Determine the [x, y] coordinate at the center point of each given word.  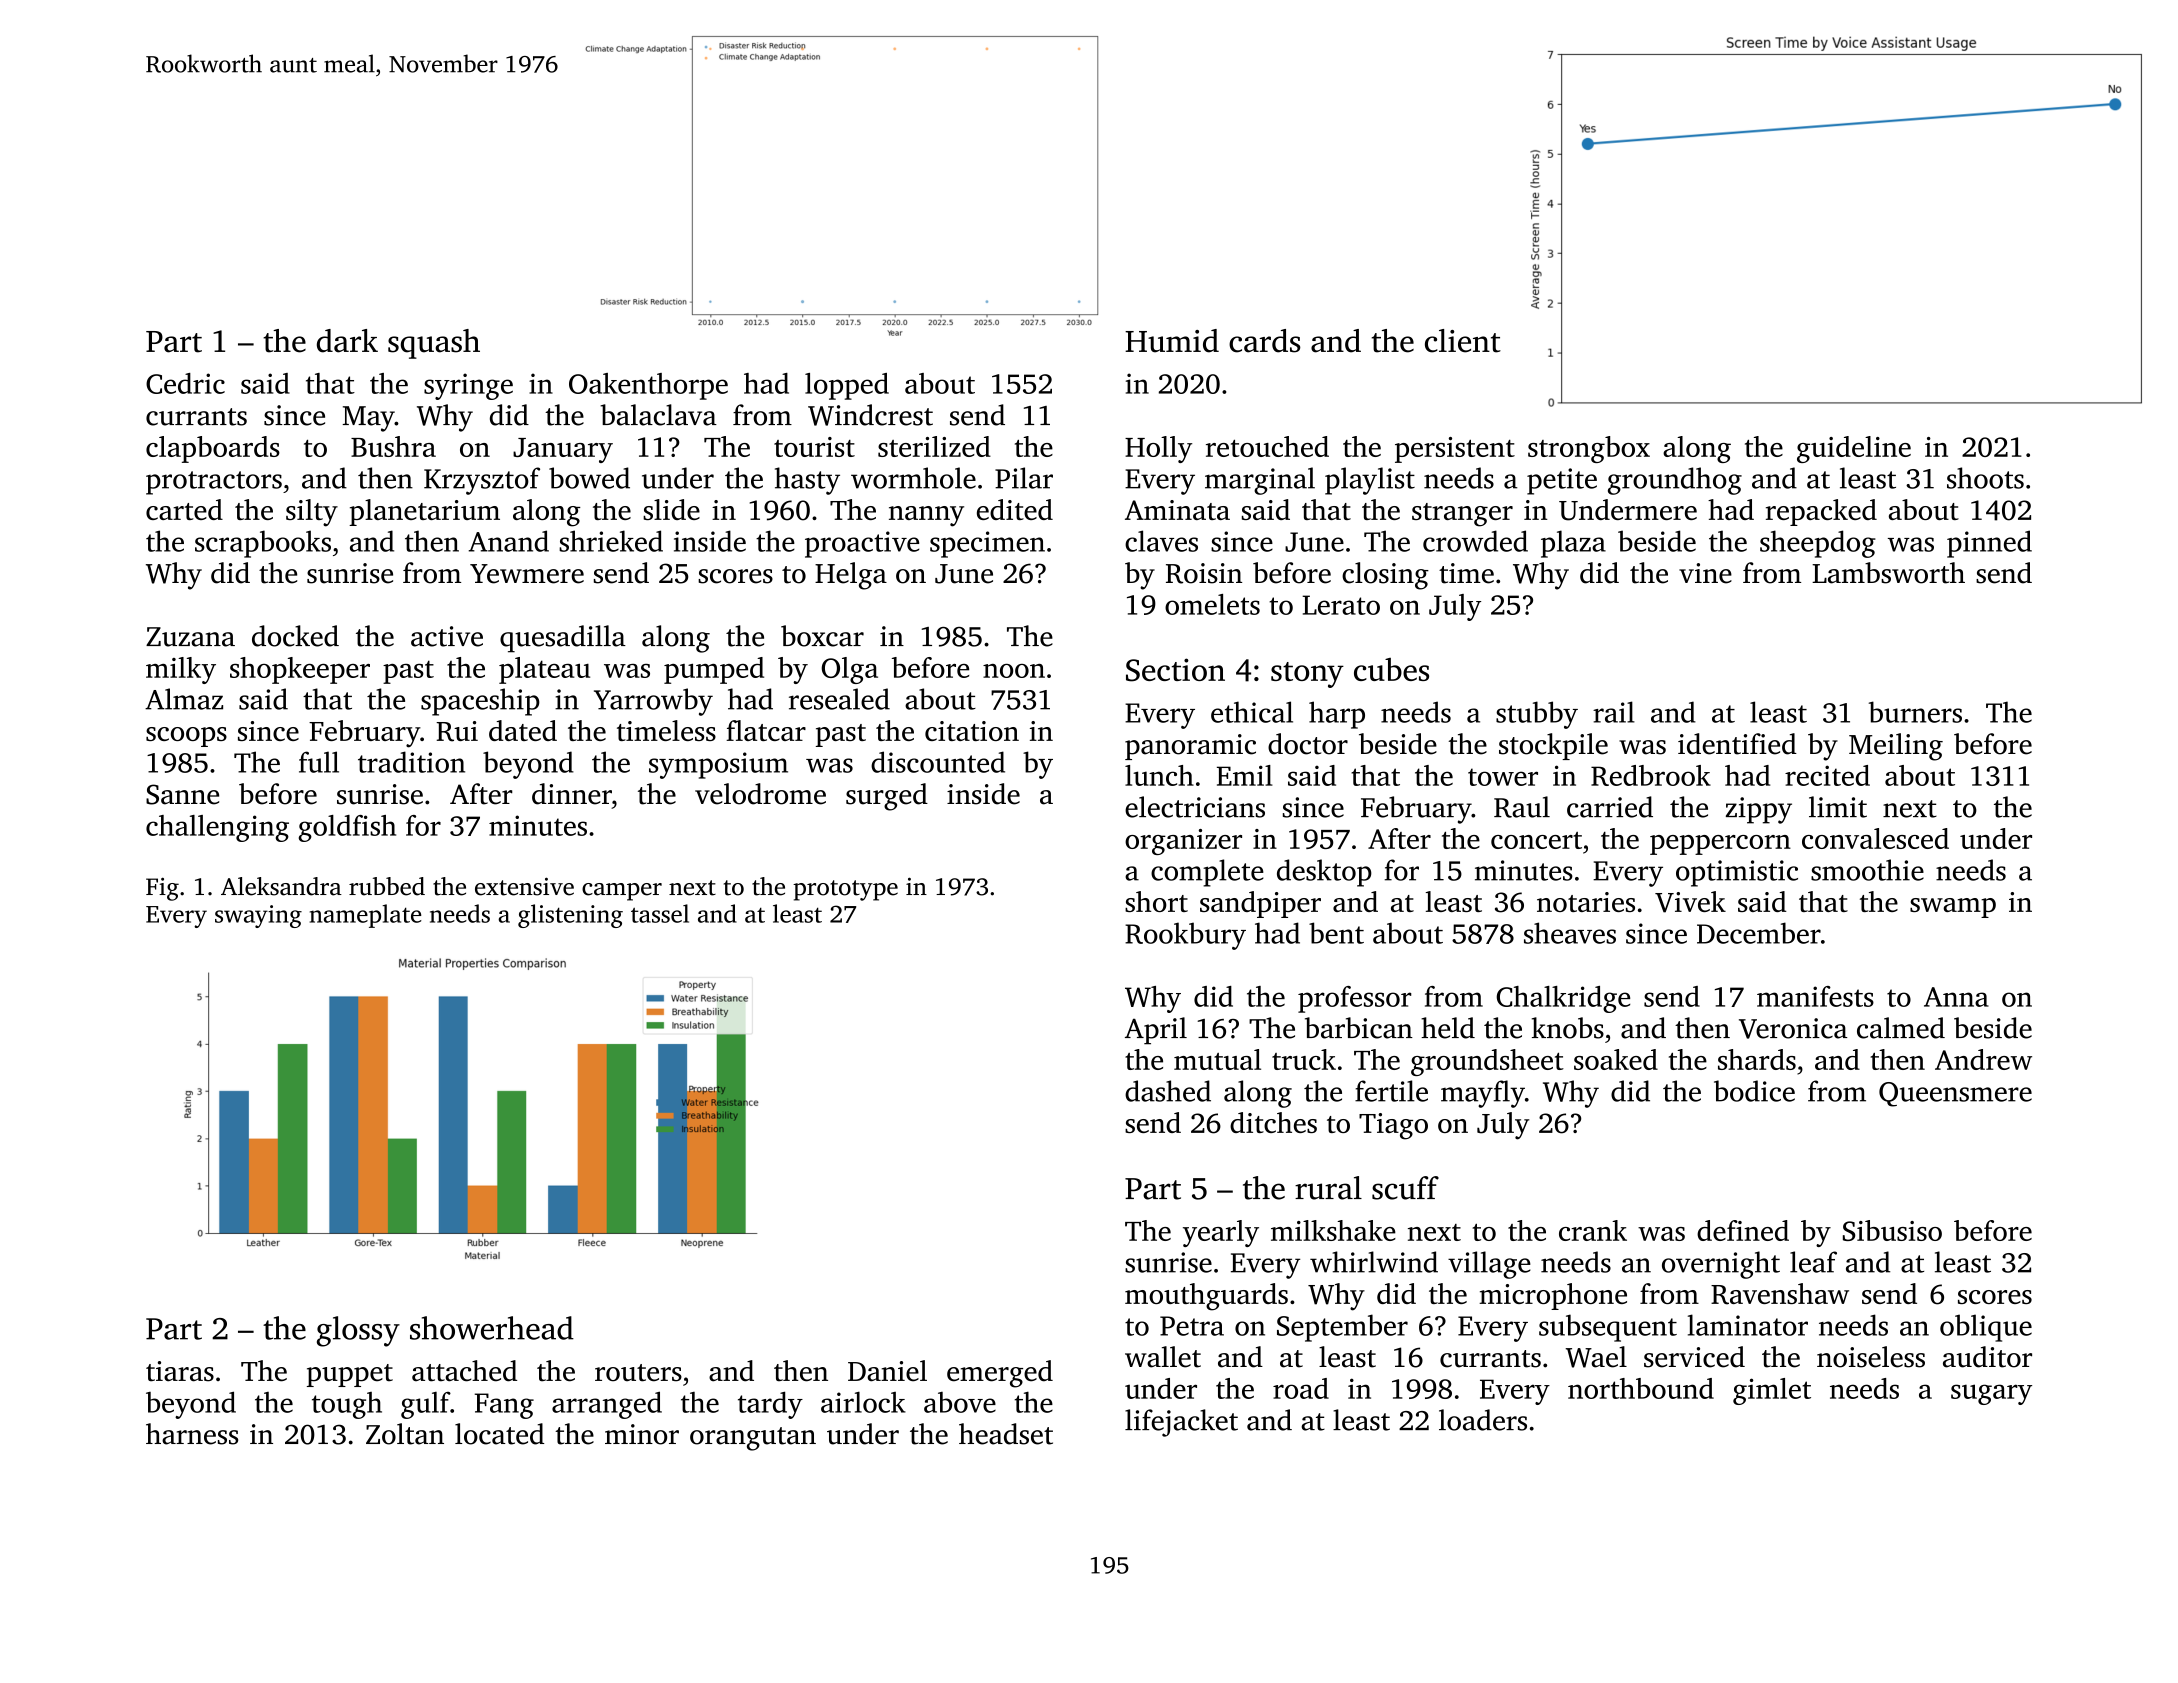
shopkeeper [300, 670]
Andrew [1983, 1059]
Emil [1245, 775]
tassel [660, 913]
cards [1265, 341]
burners [1915, 712]
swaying [258, 916]
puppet [350, 1375]
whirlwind [1374, 1262]
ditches [1273, 1122]
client [1463, 341]
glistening [570, 916]
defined [1743, 1230]
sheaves [1570, 933]
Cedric [185, 383]
